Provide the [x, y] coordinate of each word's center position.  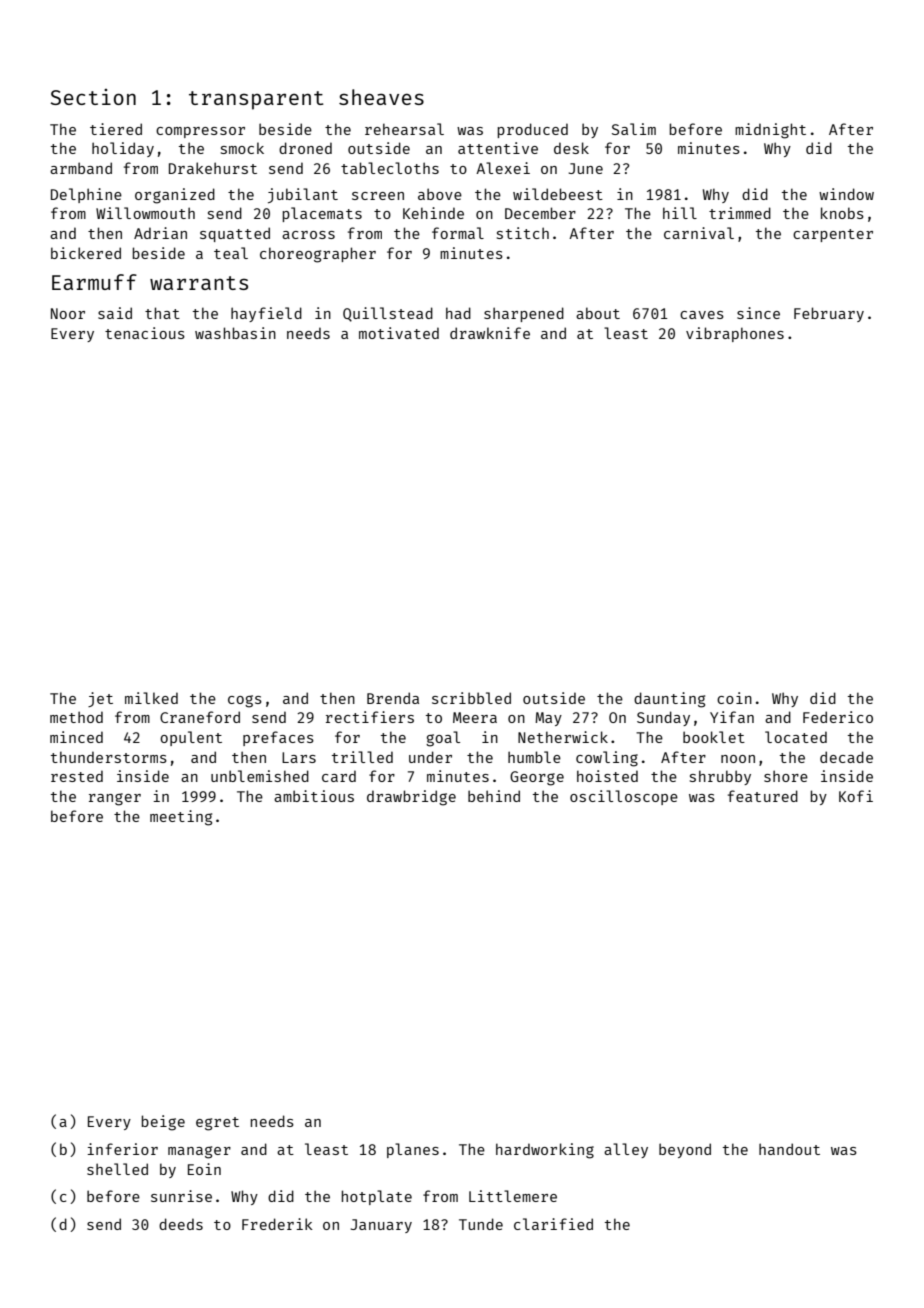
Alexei [503, 168]
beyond [685, 1150]
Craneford [200, 717]
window [846, 194]
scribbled [471, 698]
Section [93, 97]
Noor [68, 313]
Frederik [277, 1224]
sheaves [381, 97]
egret [217, 1124]
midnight [770, 131]
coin [734, 698]
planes [413, 1150]
